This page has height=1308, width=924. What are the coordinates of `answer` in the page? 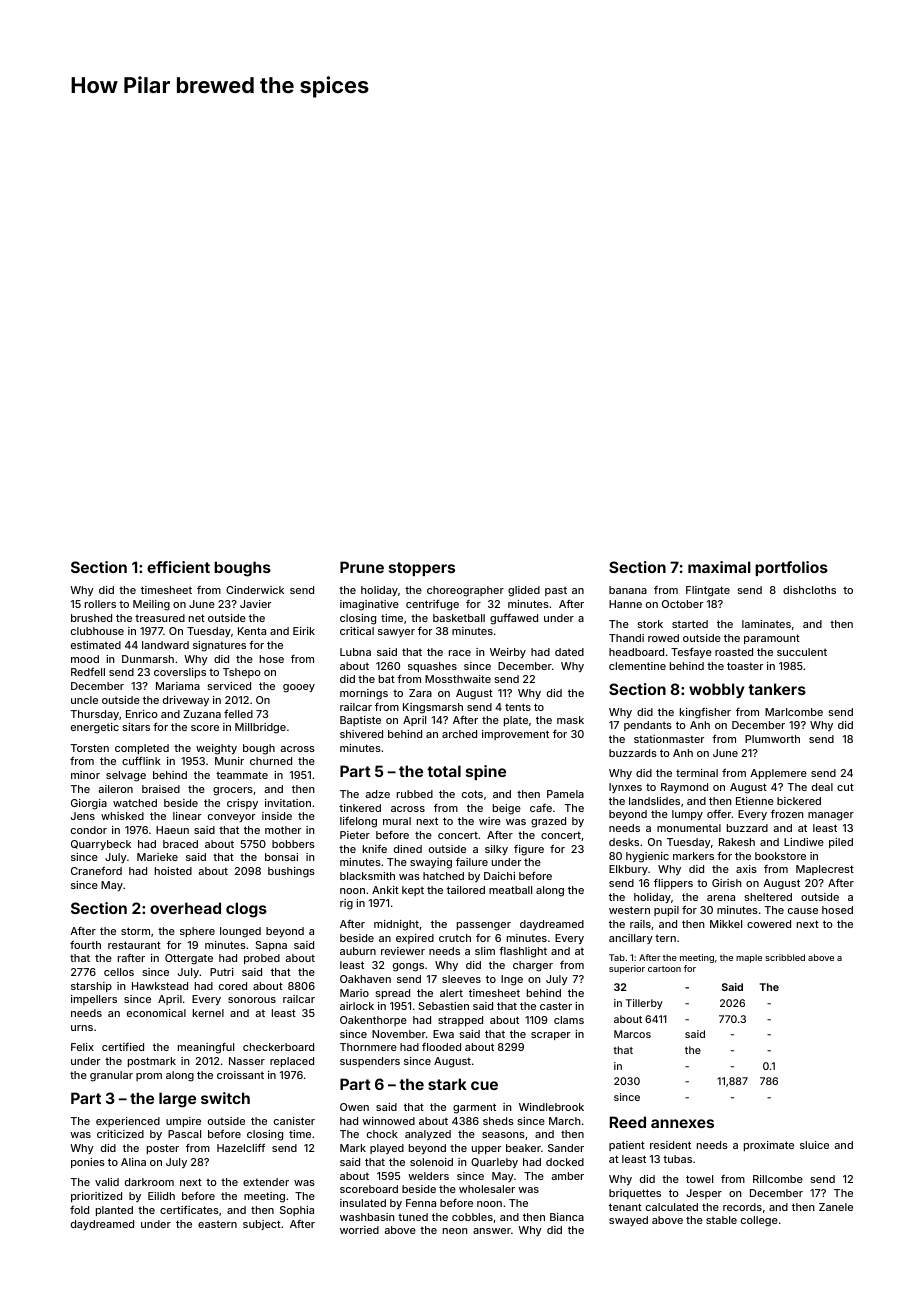 It's located at (492, 1231).
